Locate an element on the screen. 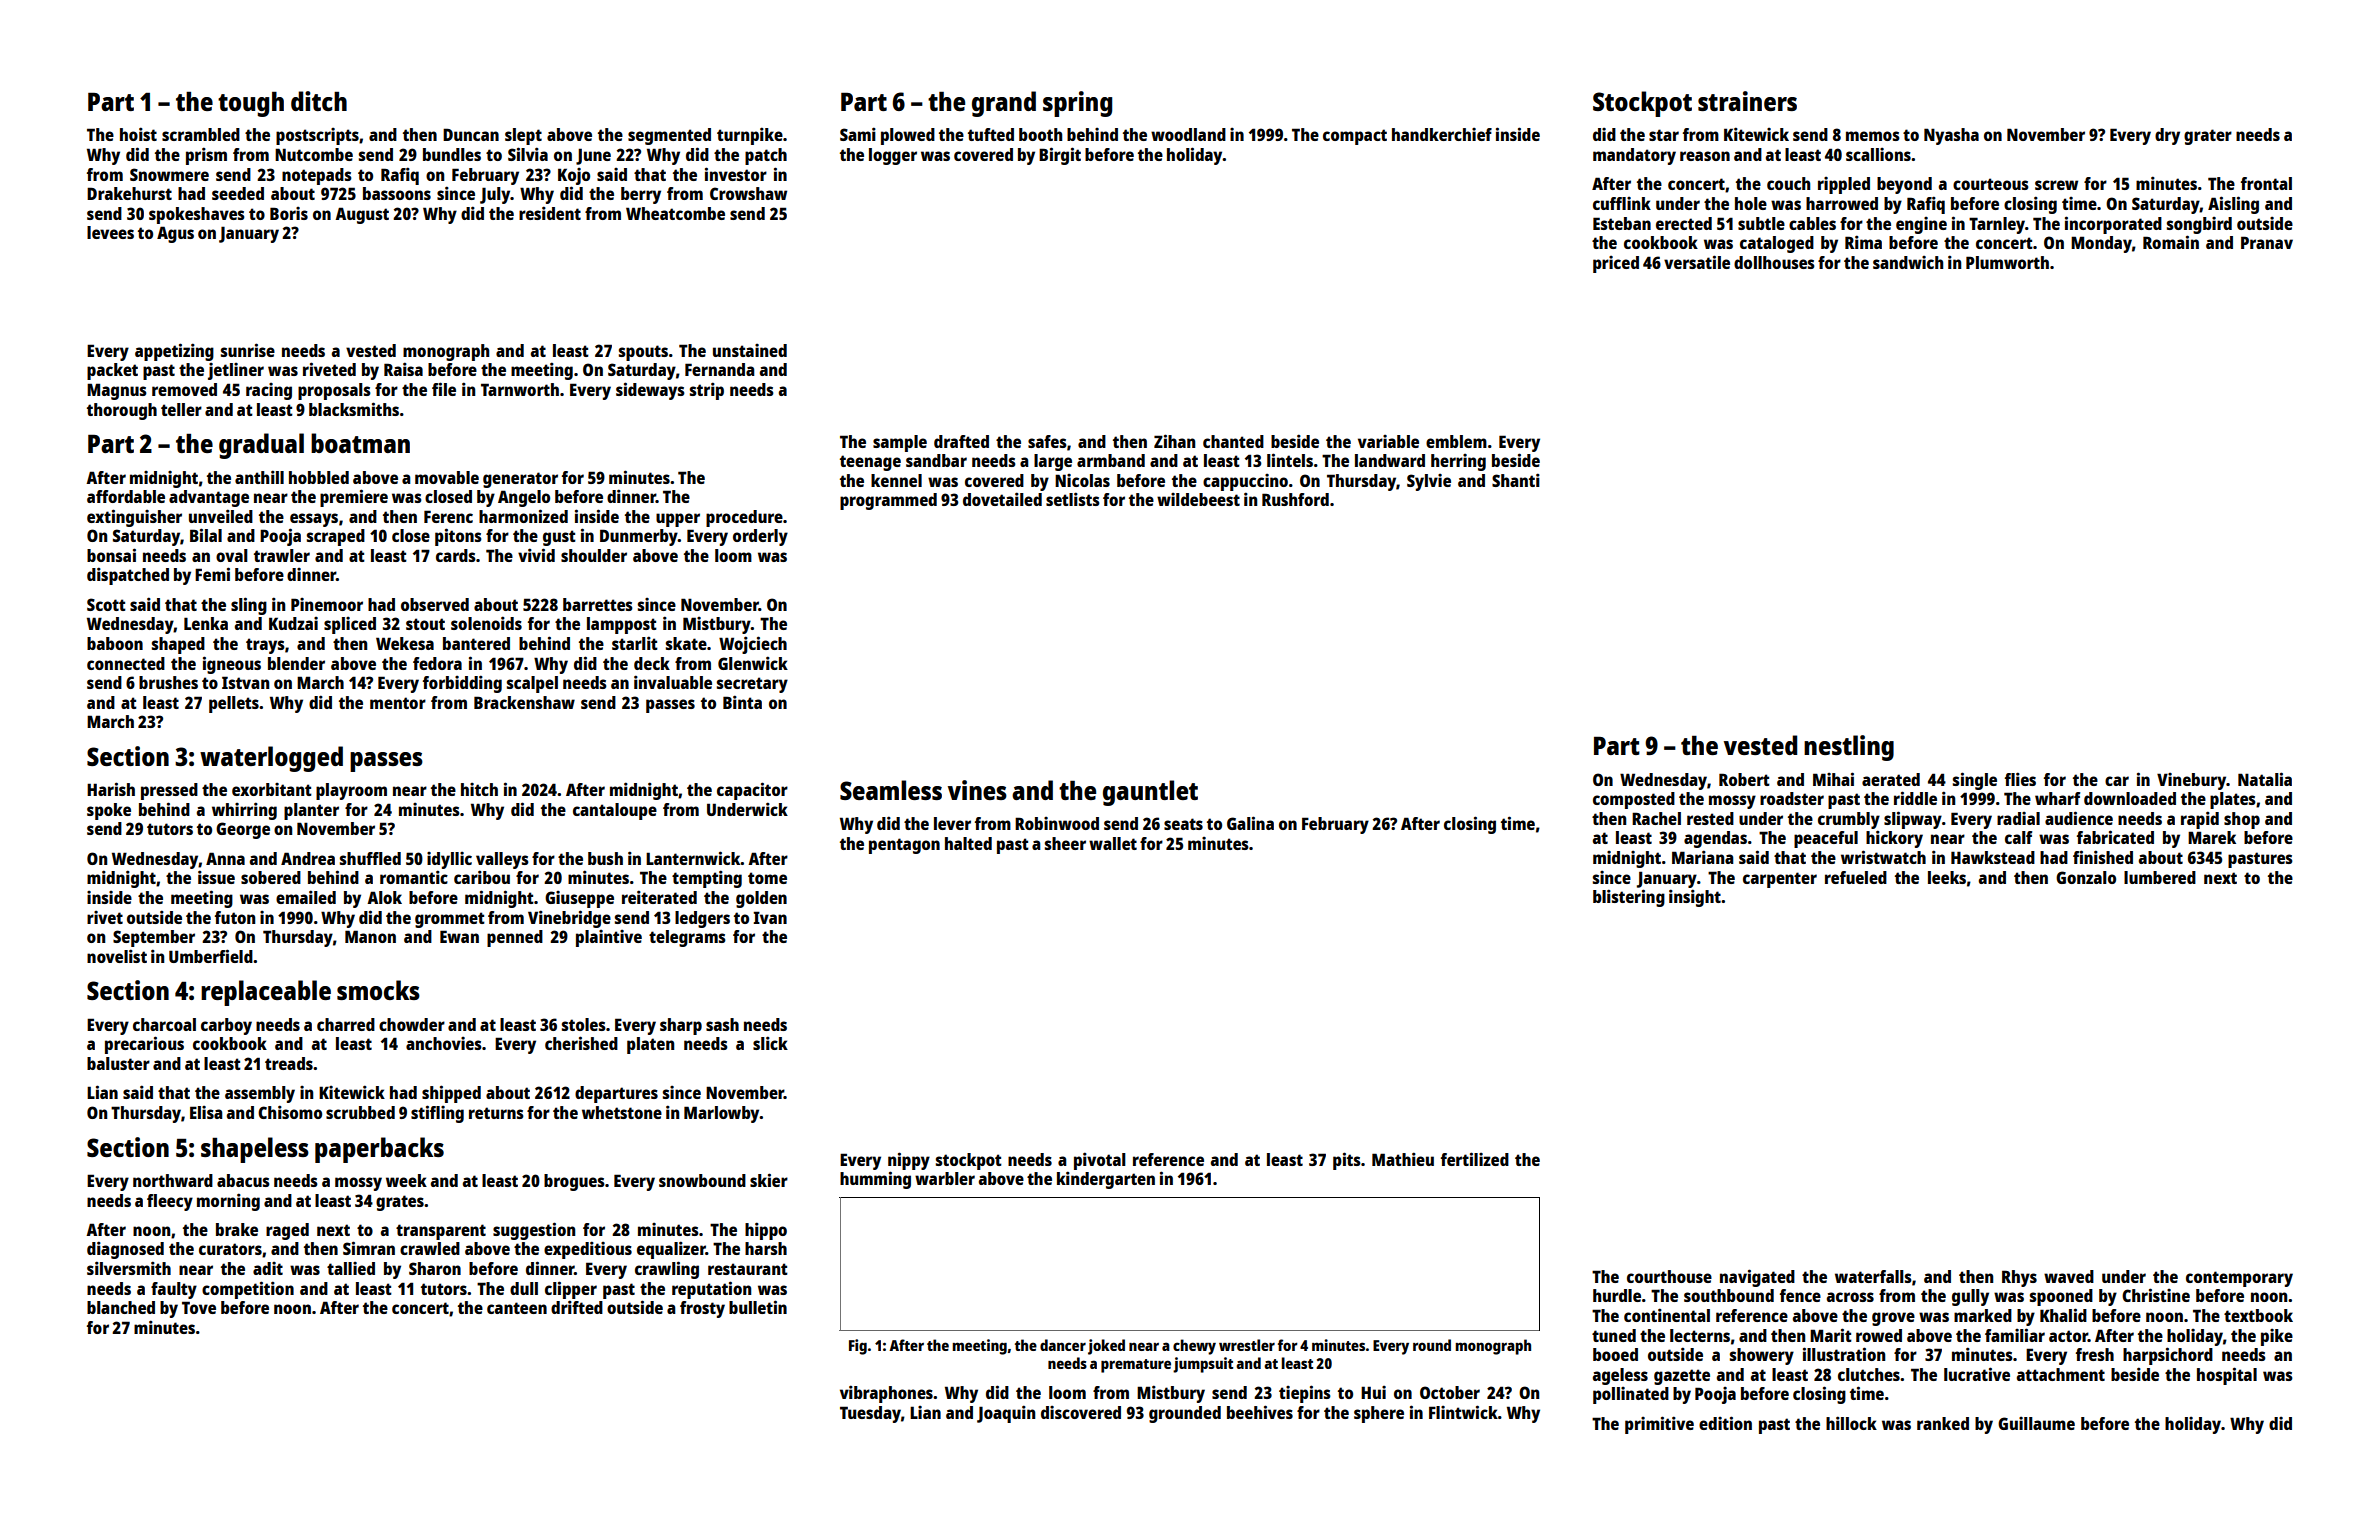 The height and width of the screenshot is (1540, 2380). oval is located at coordinates (232, 555).
